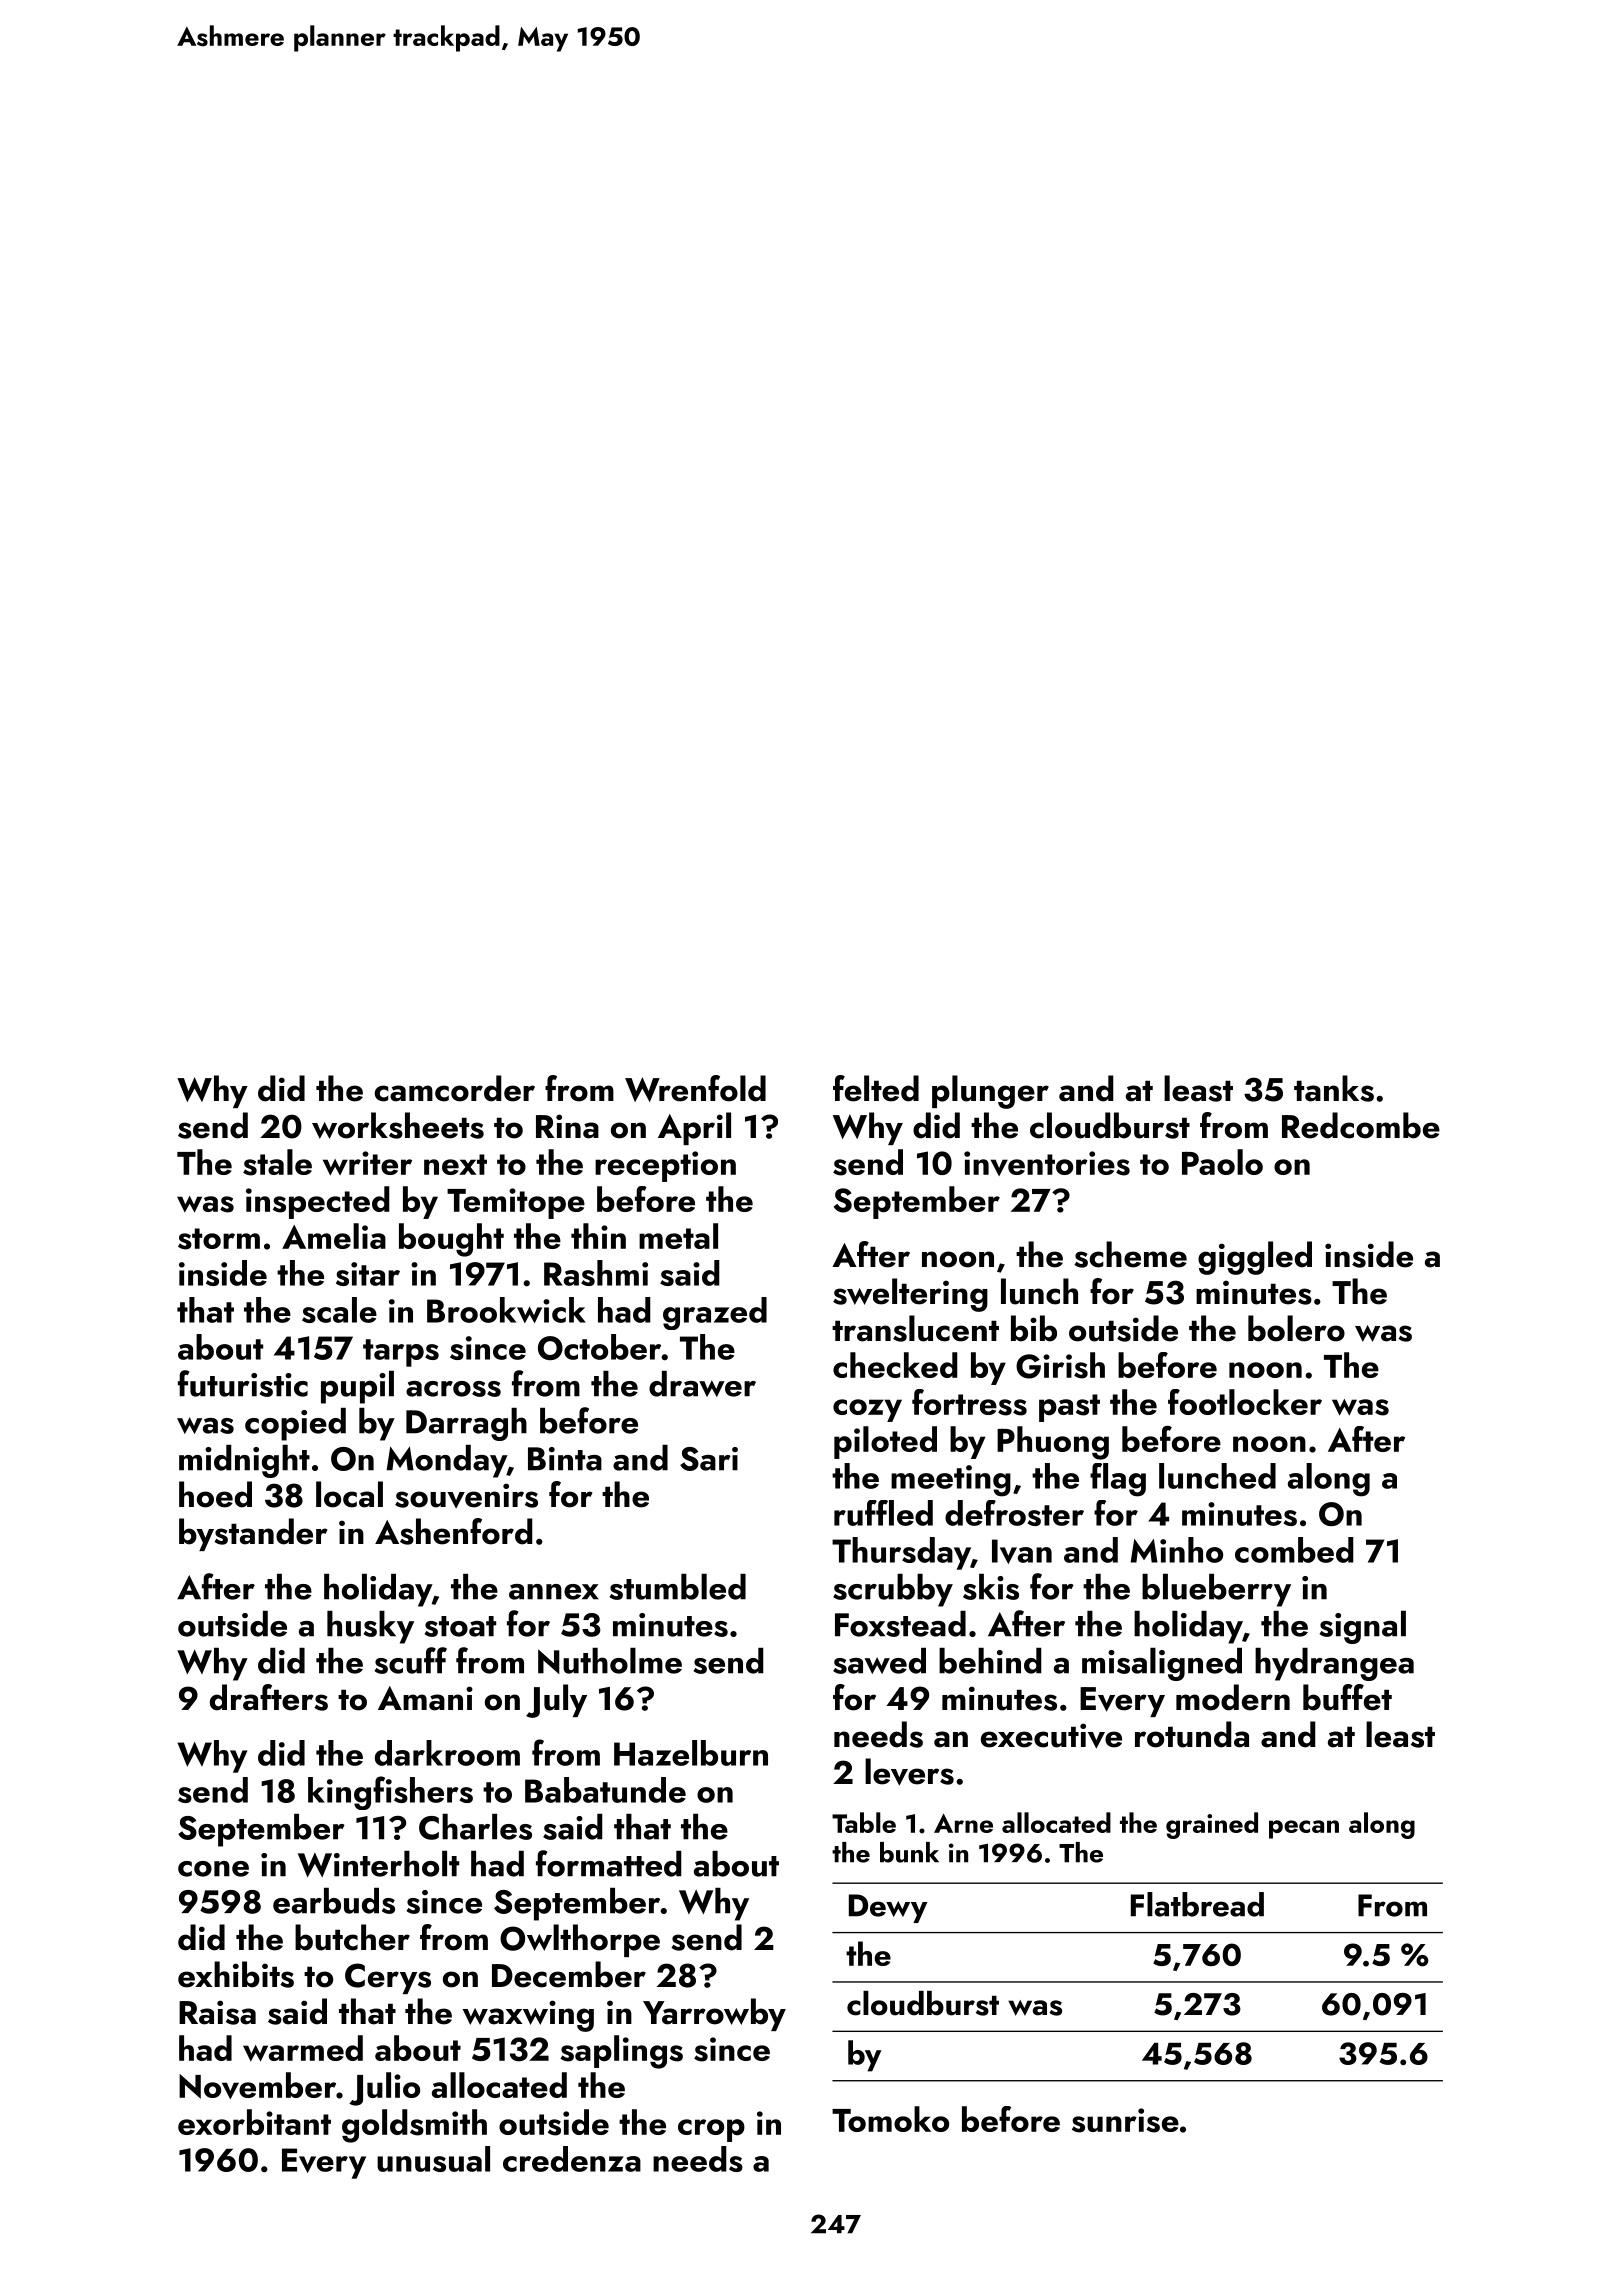 The height and width of the screenshot is (2292, 1620). Describe the element at coordinates (714, 2014) in the screenshot. I see `Yarrowby` at that location.
